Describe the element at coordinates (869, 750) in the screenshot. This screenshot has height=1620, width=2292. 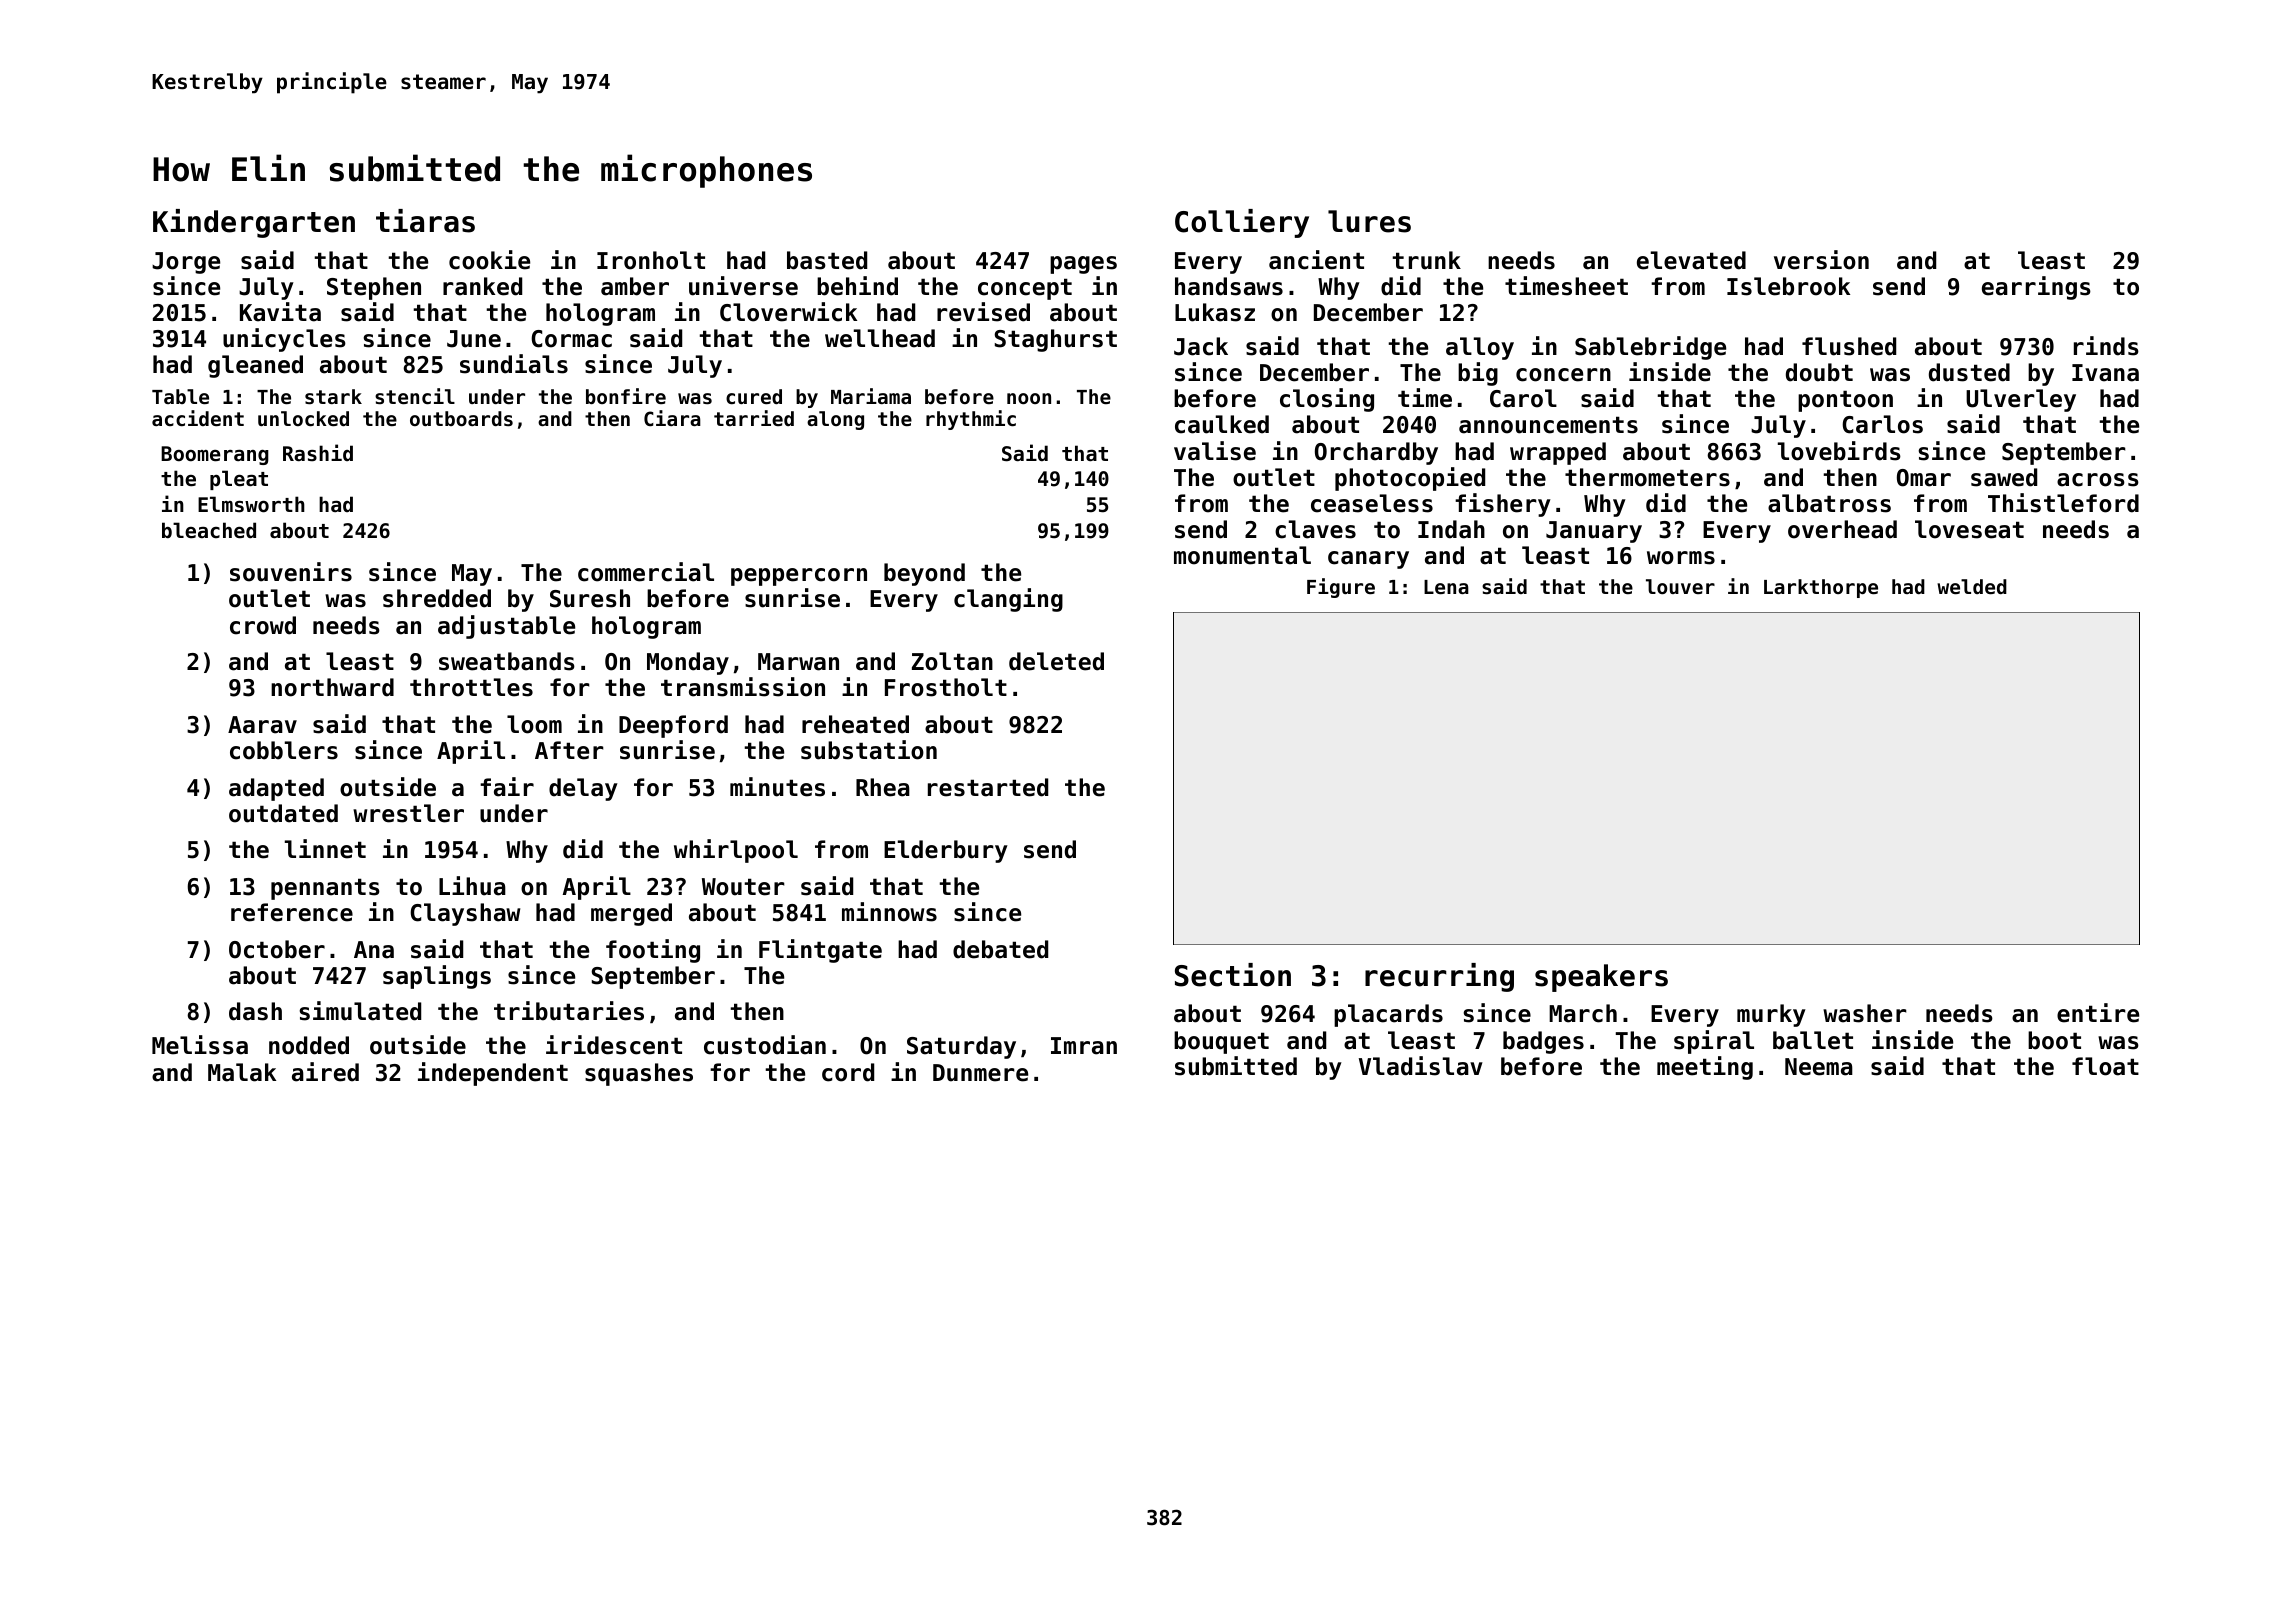
I see `substation` at that location.
